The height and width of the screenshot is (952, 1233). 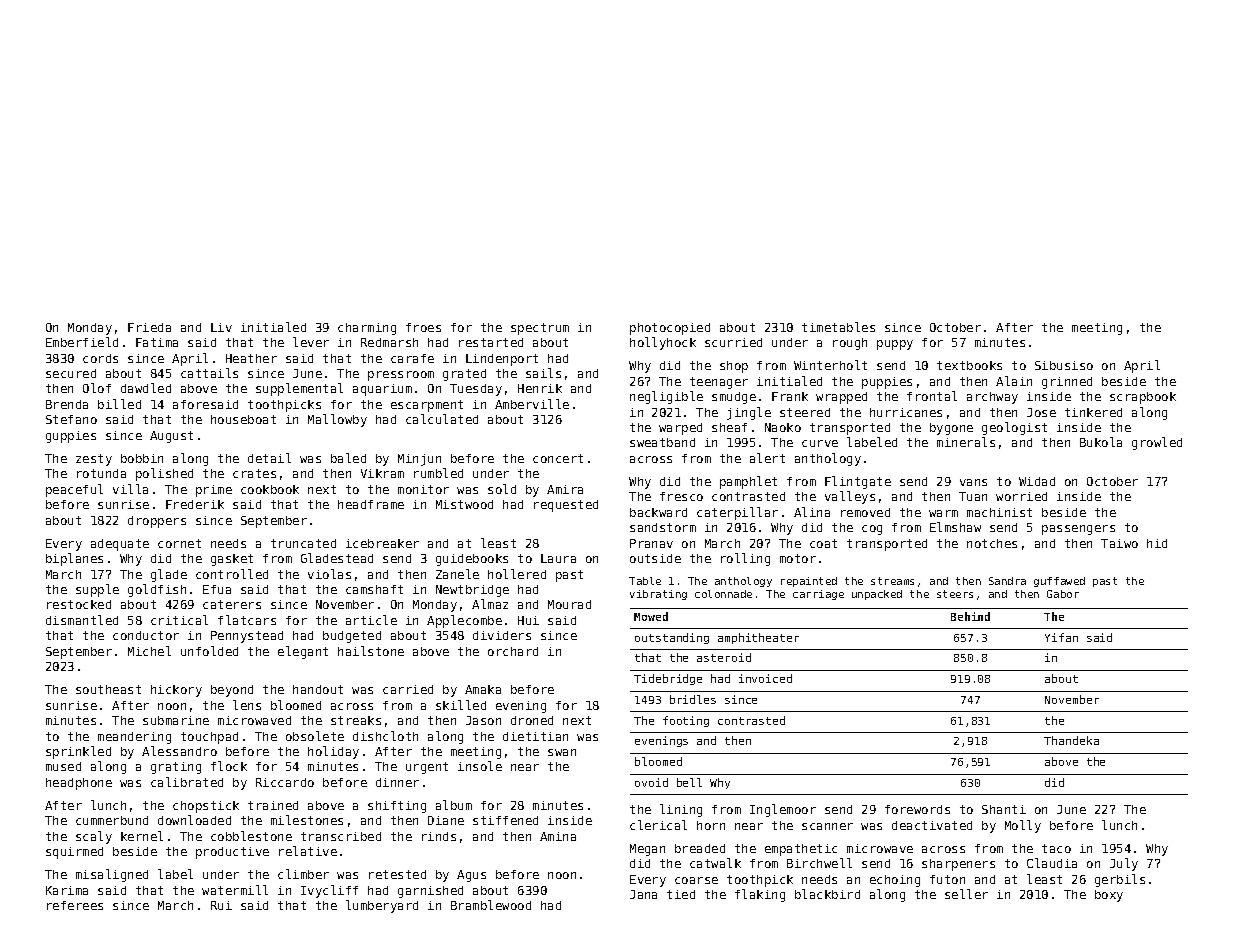 What do you see at coordinates (670, 329) in the screenshot?
I see `photocopied` at bounding box center [670, 329].
